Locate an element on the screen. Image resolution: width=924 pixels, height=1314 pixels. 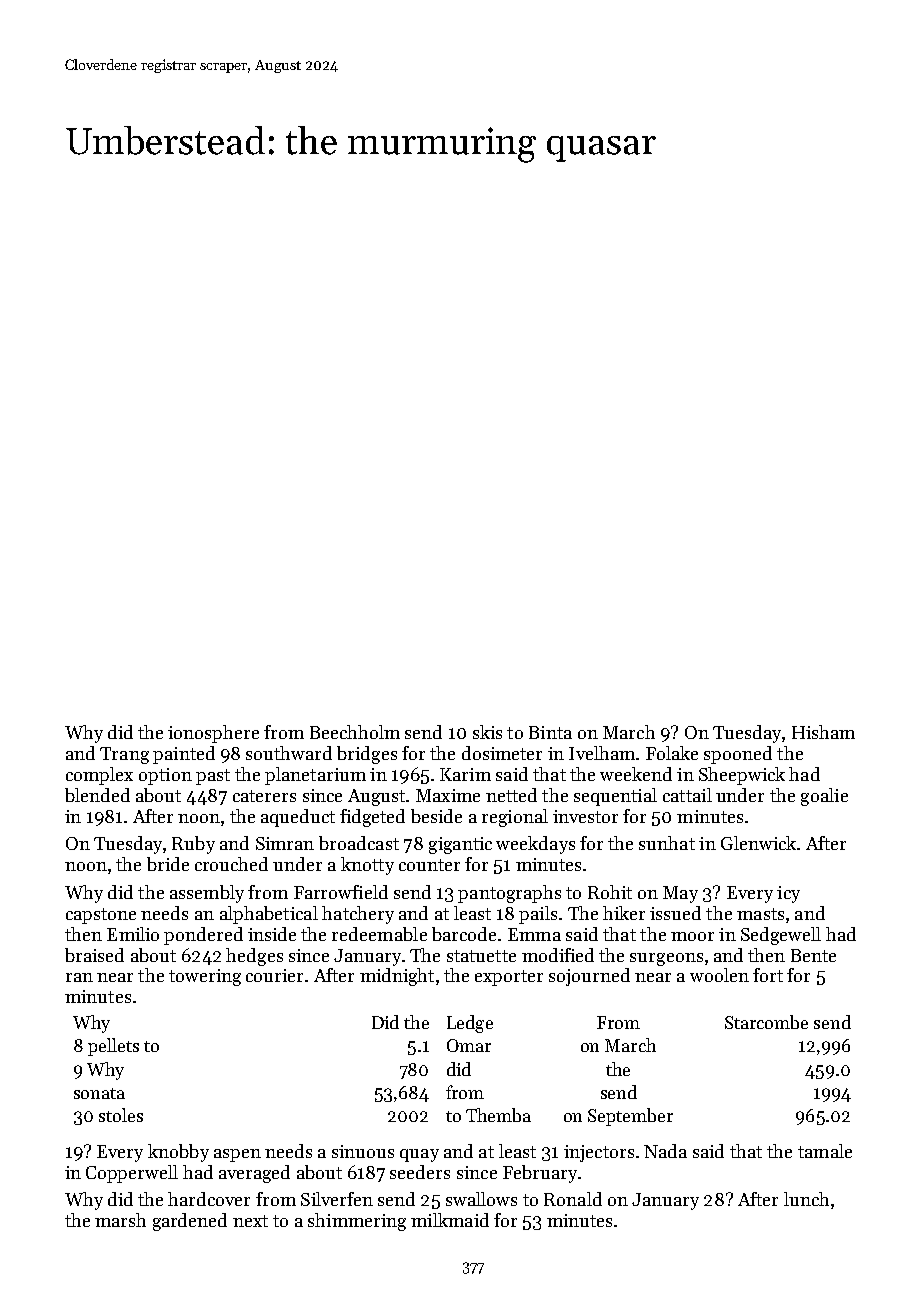
Starcombe is located at coordinates (766, 1022).
